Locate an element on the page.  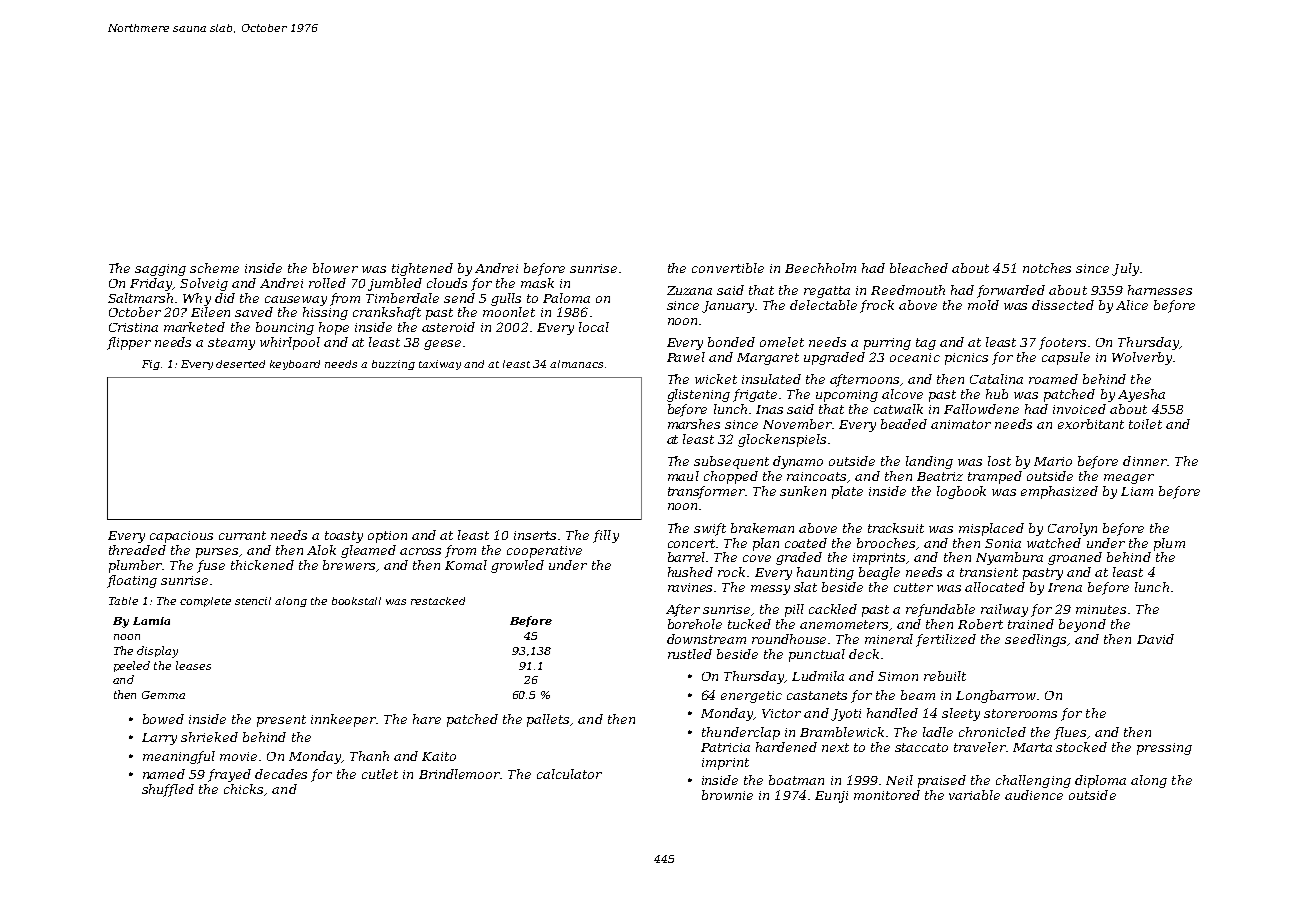
currant is located at coordinates (242, 535).
